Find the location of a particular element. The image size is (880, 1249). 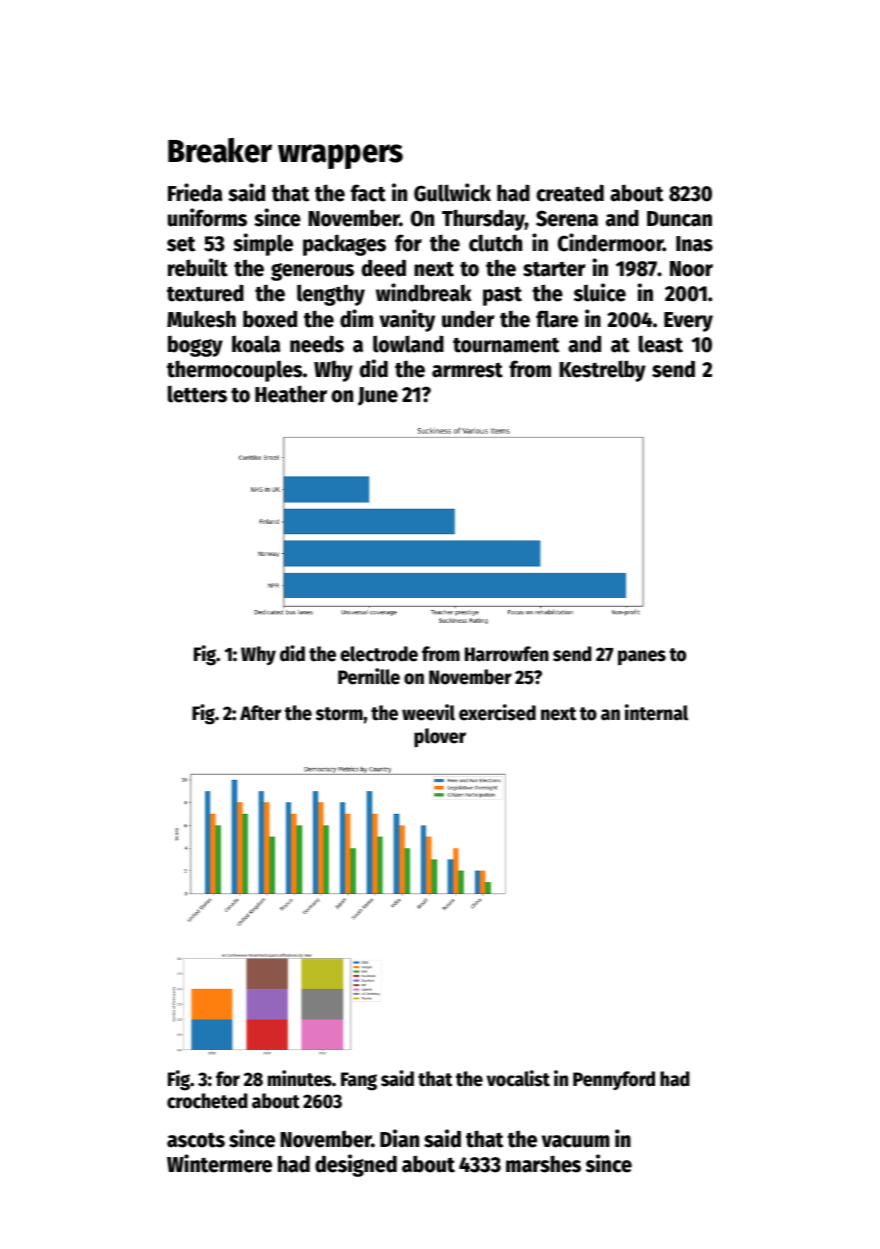

Every is located at coordinates (688, 322).
